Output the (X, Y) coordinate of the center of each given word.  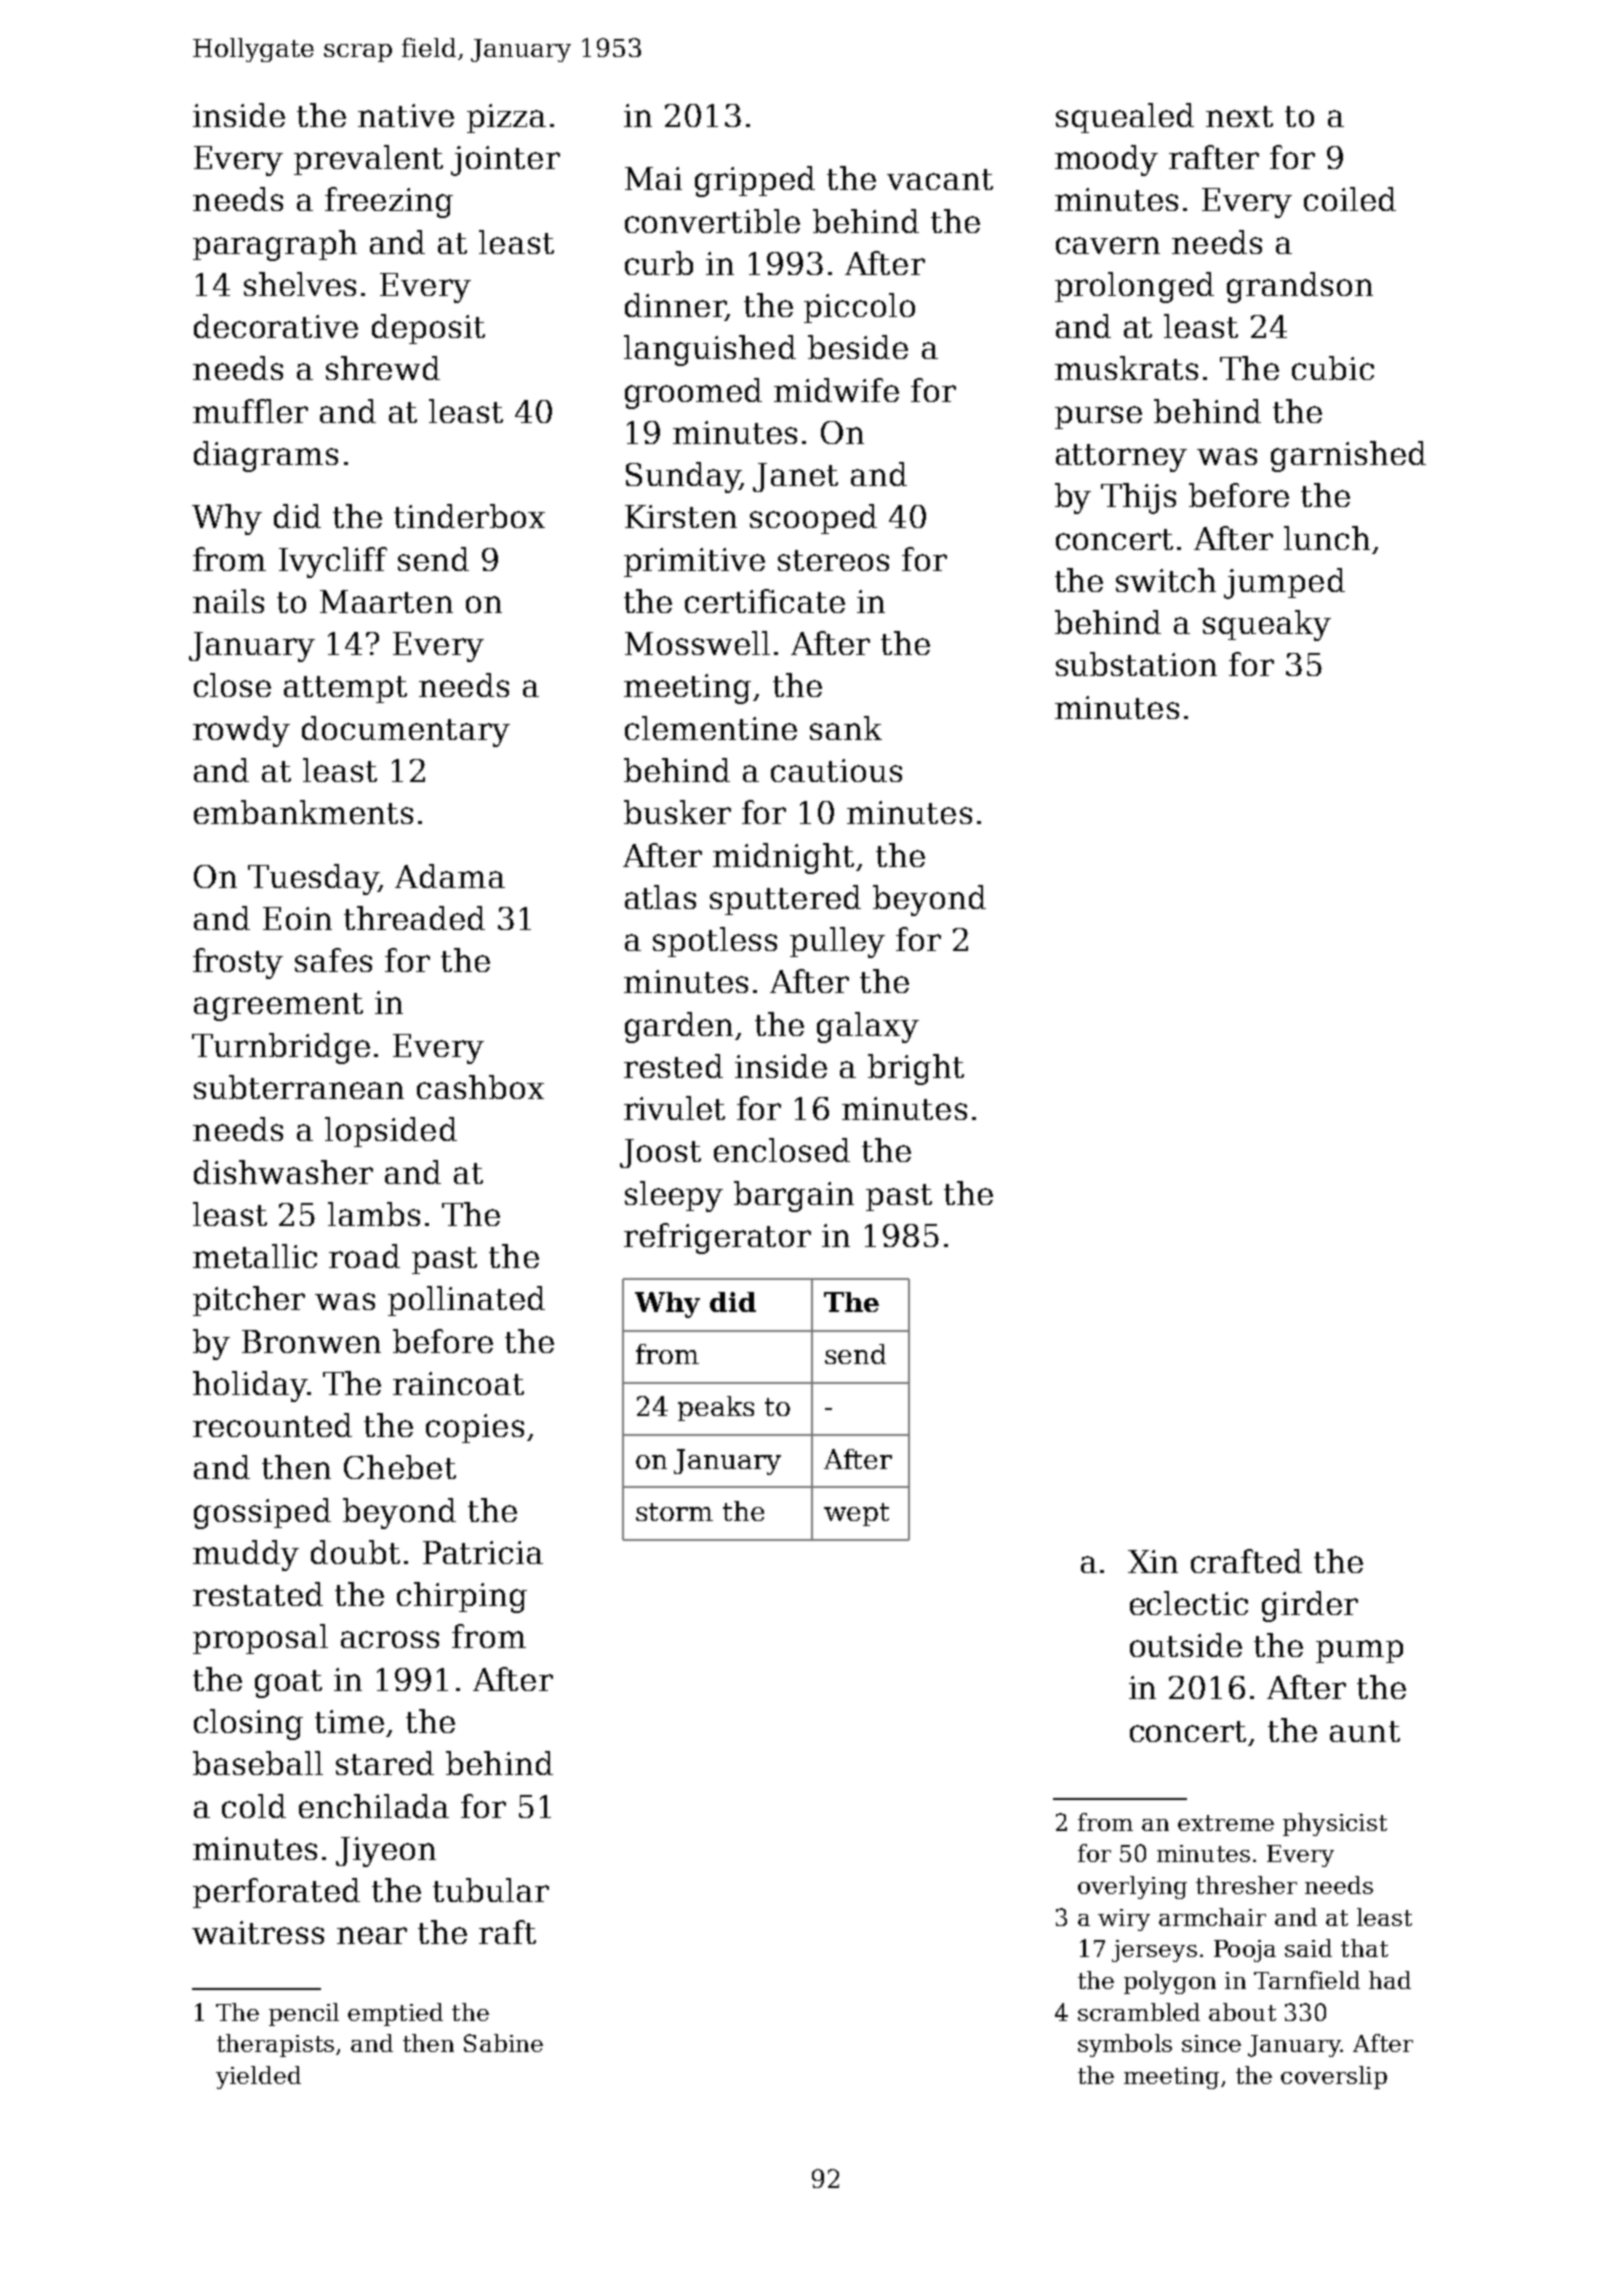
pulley (837, 942)
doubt (355, 1552)
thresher (1246, 1885)
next (1239, 116)
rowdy (241, 731)
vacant (940, 179)
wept (856, 1514)
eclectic (1189, 1603)
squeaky (1267, 625)
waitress (258, 1932)
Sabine (503, 2043)
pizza (506, 118)
